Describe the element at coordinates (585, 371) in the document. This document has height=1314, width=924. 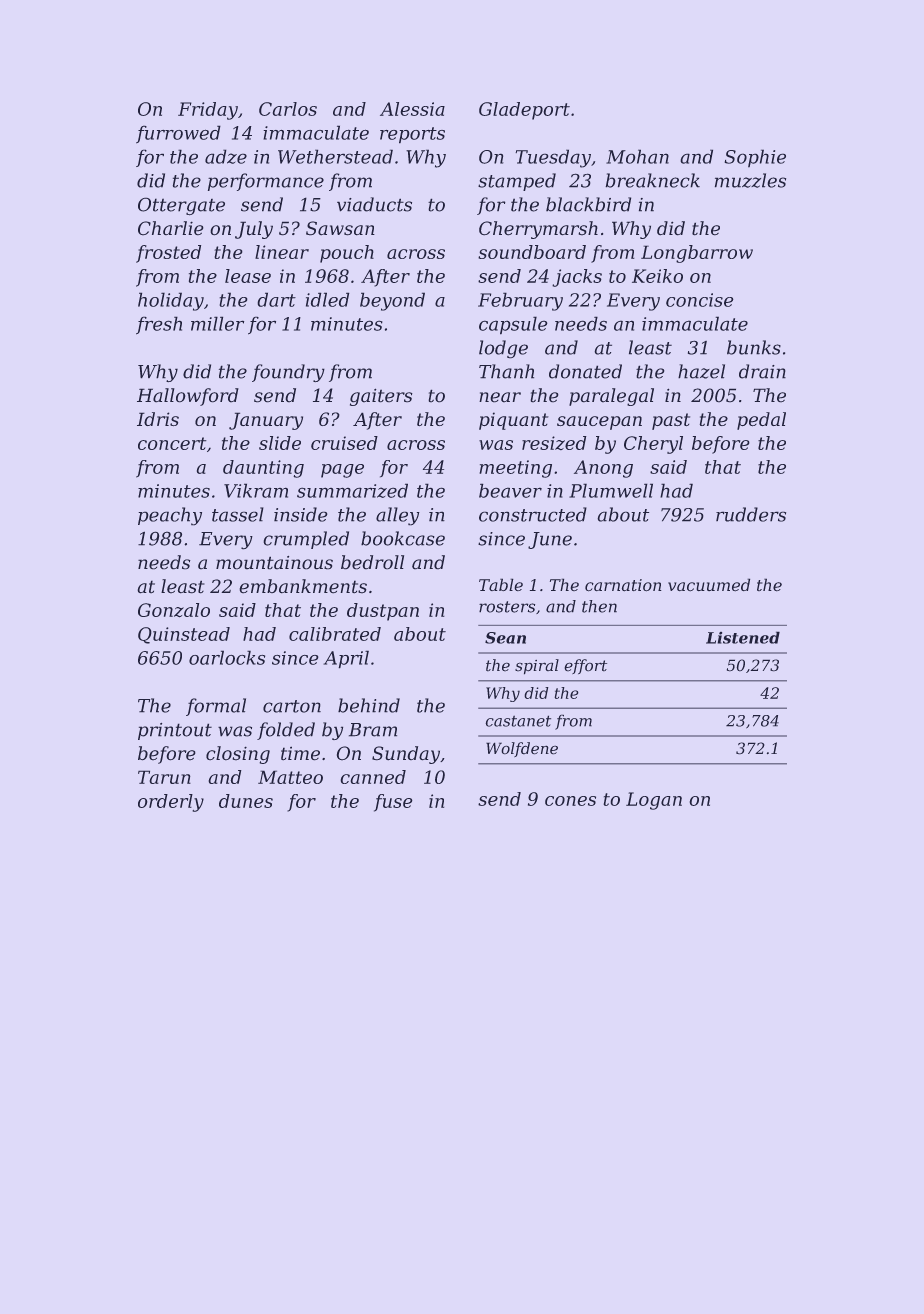
I see `donated` at that location.
